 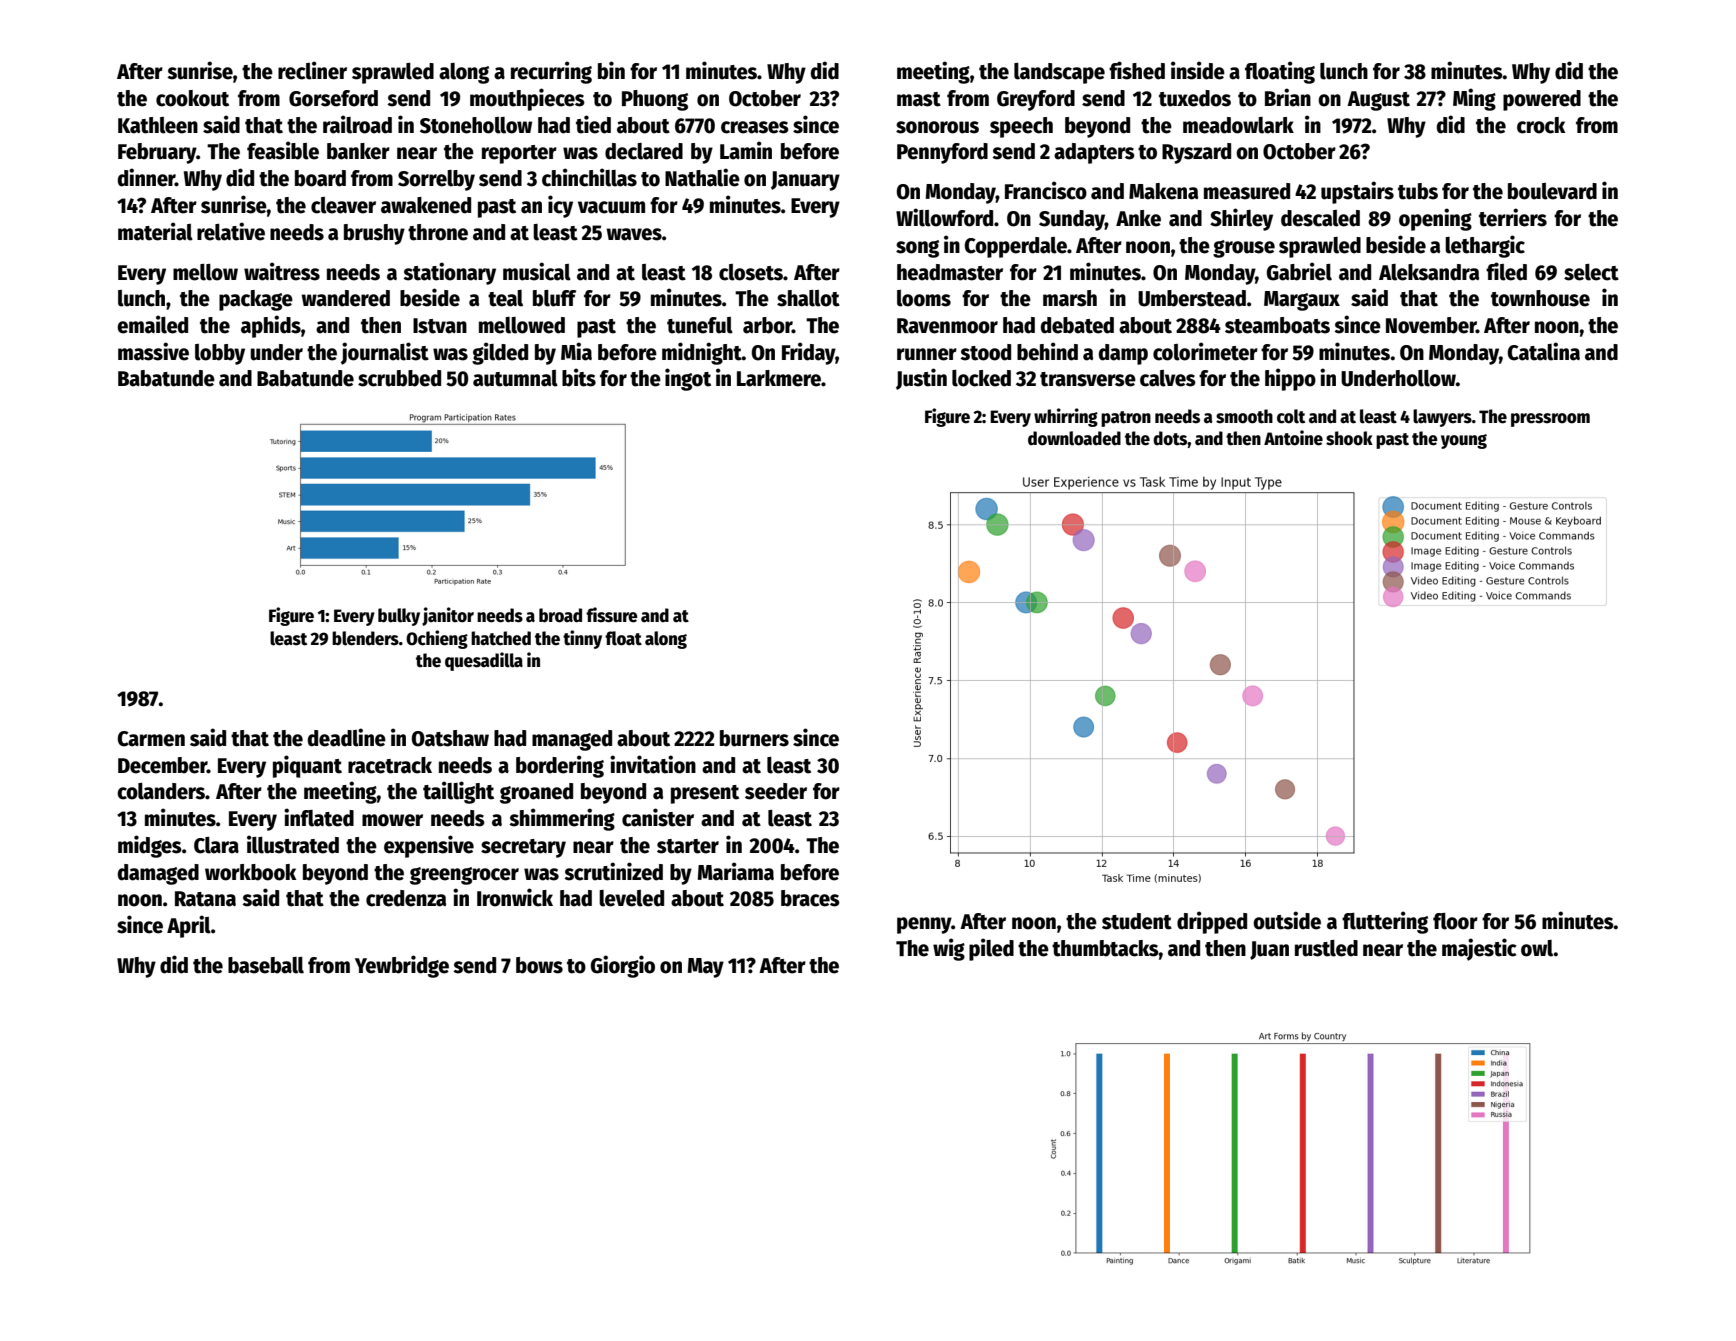 I want to click on landscape, so click(x=1059, y=73).
